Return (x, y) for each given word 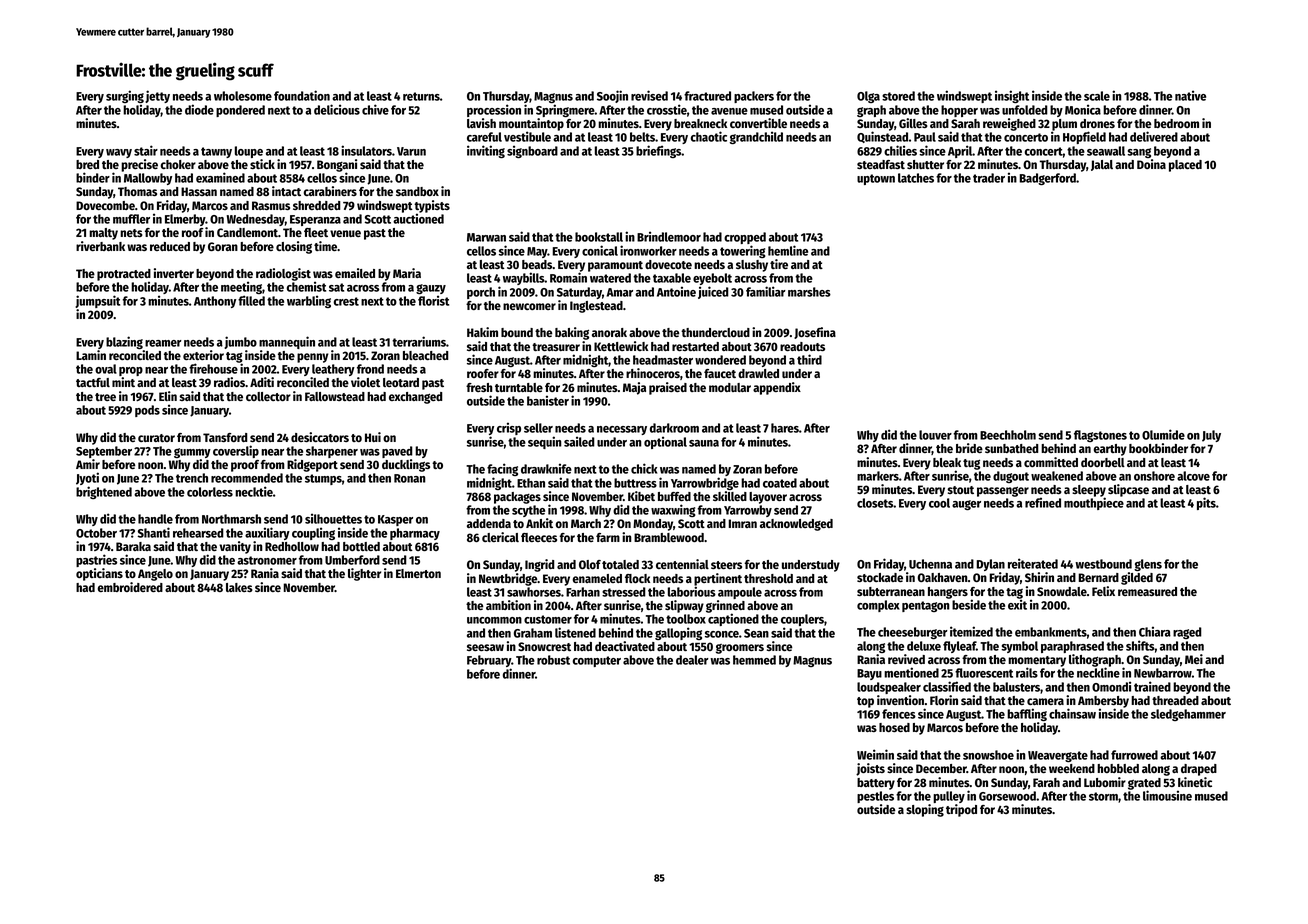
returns (421, 96)
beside (969, 604)
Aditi (262, 382)
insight (1012, 96)
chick (644, 468)
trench (192, 478)
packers (754, 97)
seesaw (485, 647)
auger (966, 505)
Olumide (1163, 434)
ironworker (648, 250)
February (489, 661)
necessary (622, 430)
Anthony (215, 302)
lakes (239, 587)
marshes (809, 292)
